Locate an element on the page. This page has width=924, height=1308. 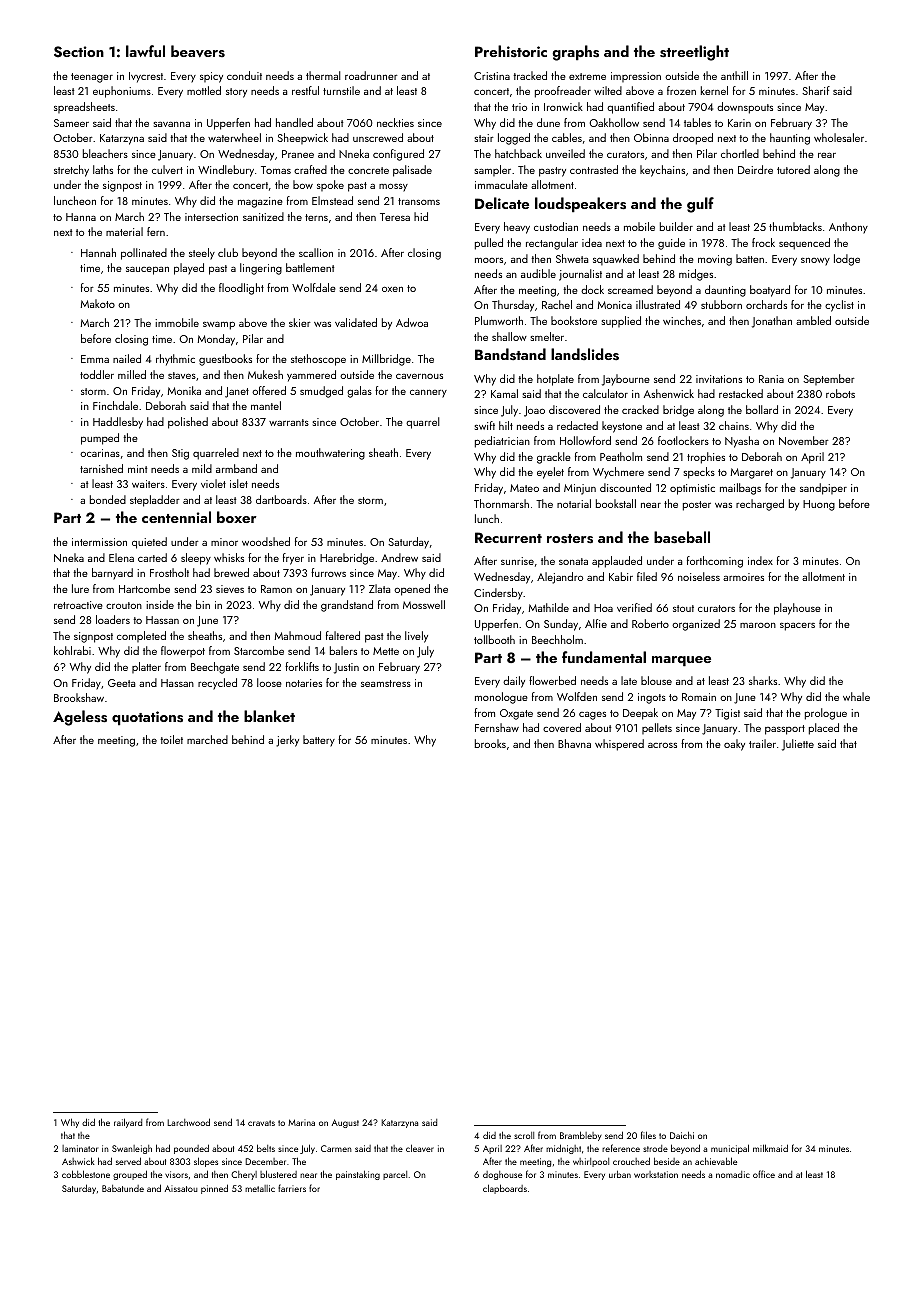
Bhavna is located at coordinates (574, 743).
